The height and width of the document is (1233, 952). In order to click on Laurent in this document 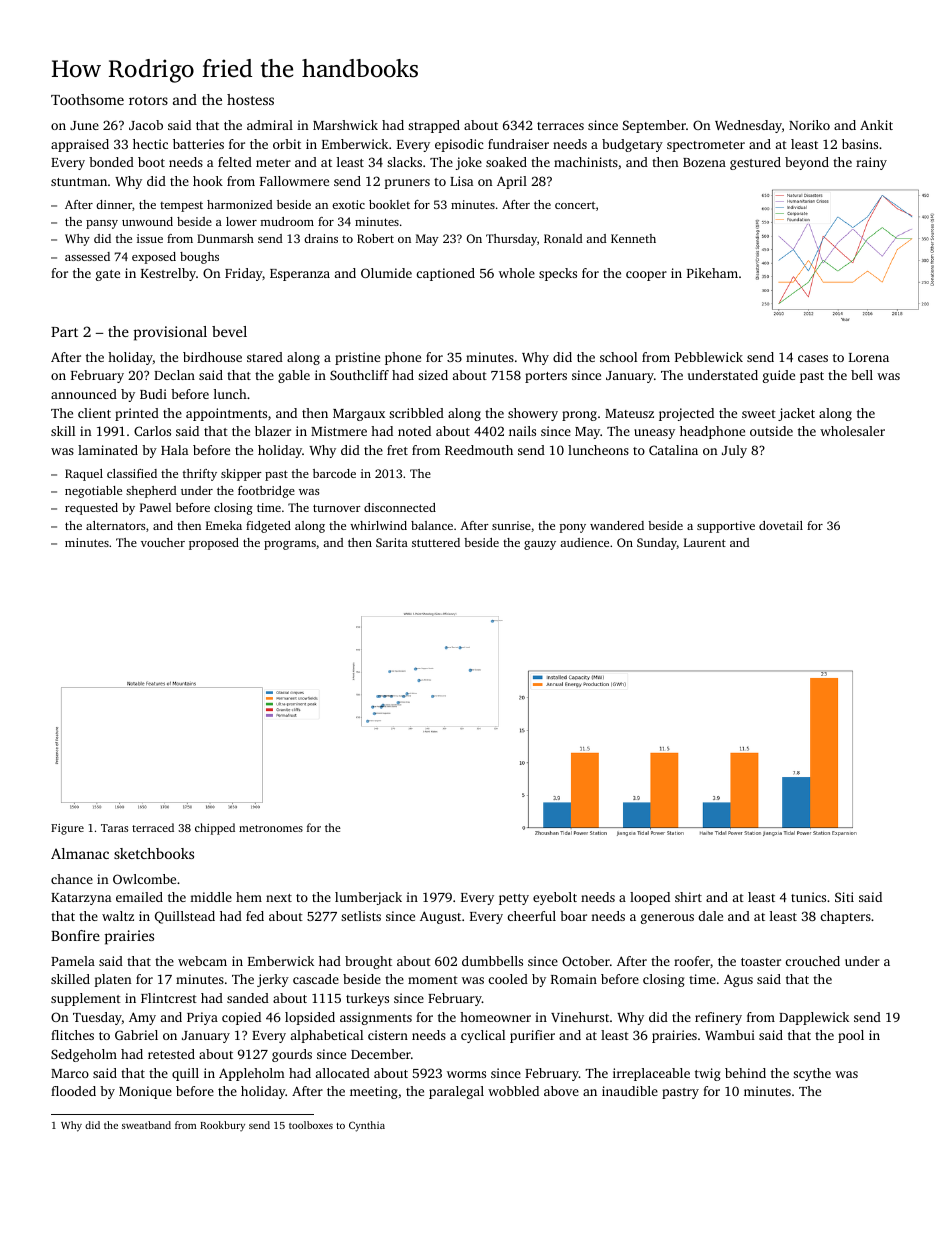, I will do `click(705, 542)`.
